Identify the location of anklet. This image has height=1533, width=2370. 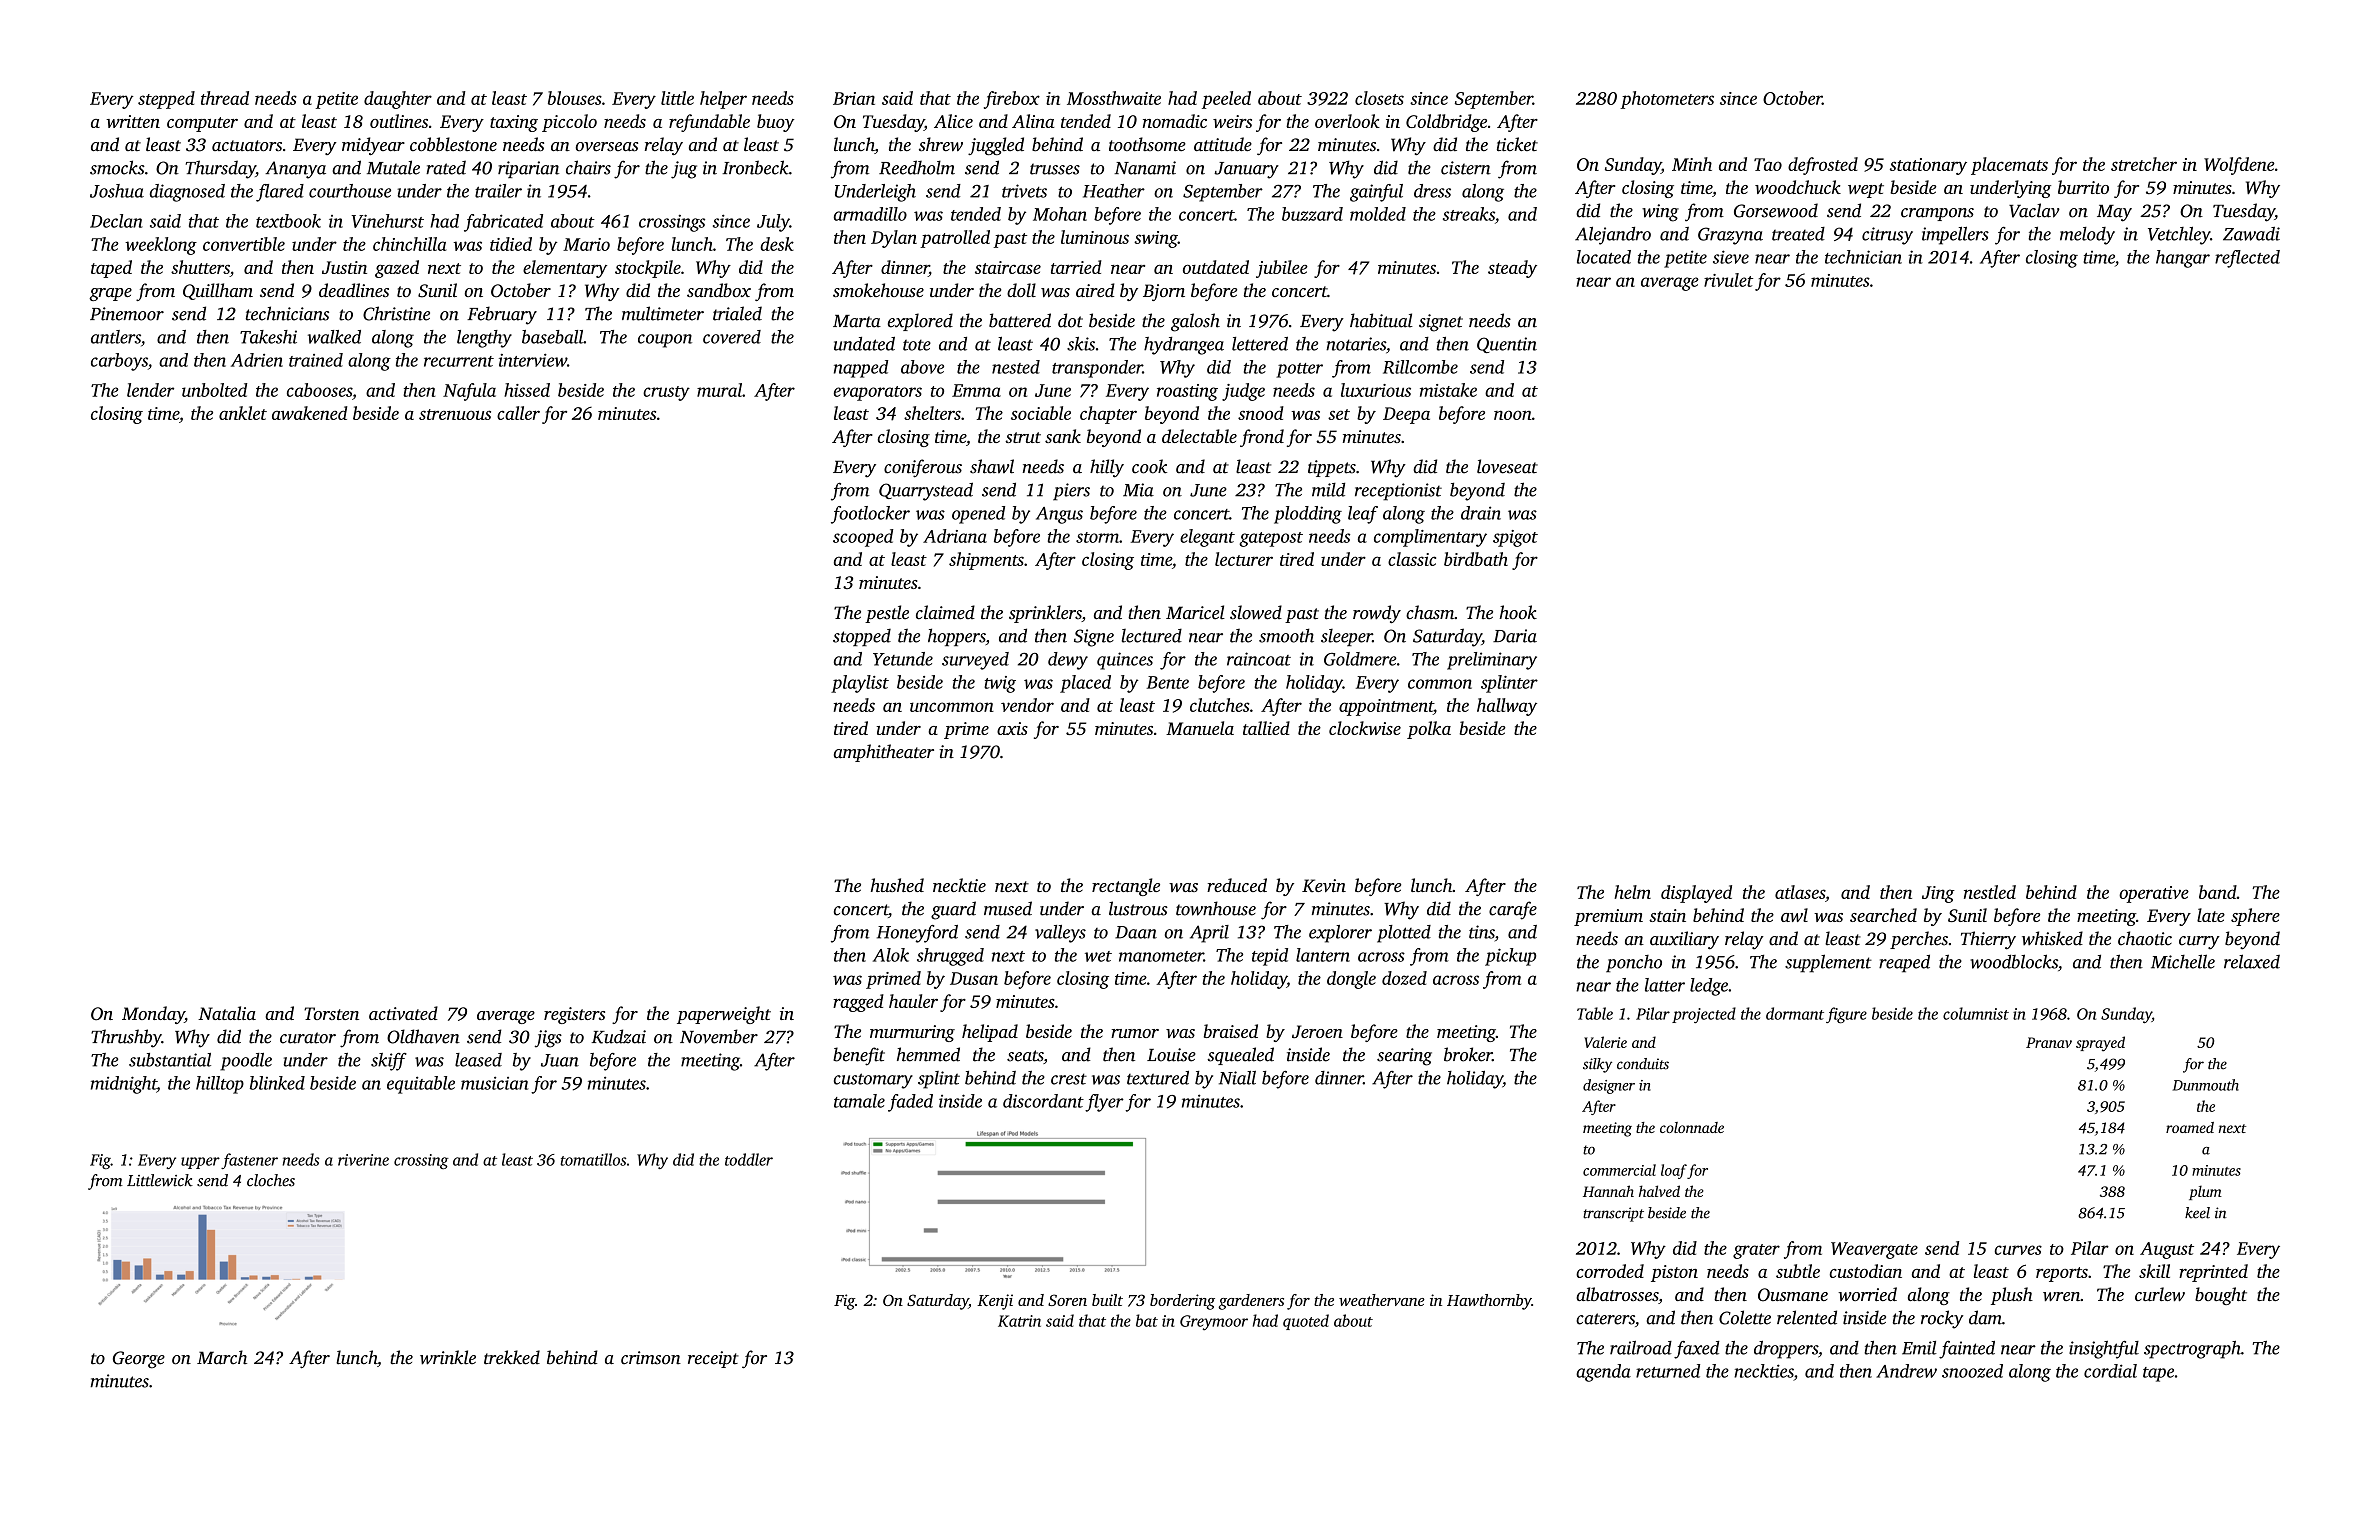
(243, 413).
